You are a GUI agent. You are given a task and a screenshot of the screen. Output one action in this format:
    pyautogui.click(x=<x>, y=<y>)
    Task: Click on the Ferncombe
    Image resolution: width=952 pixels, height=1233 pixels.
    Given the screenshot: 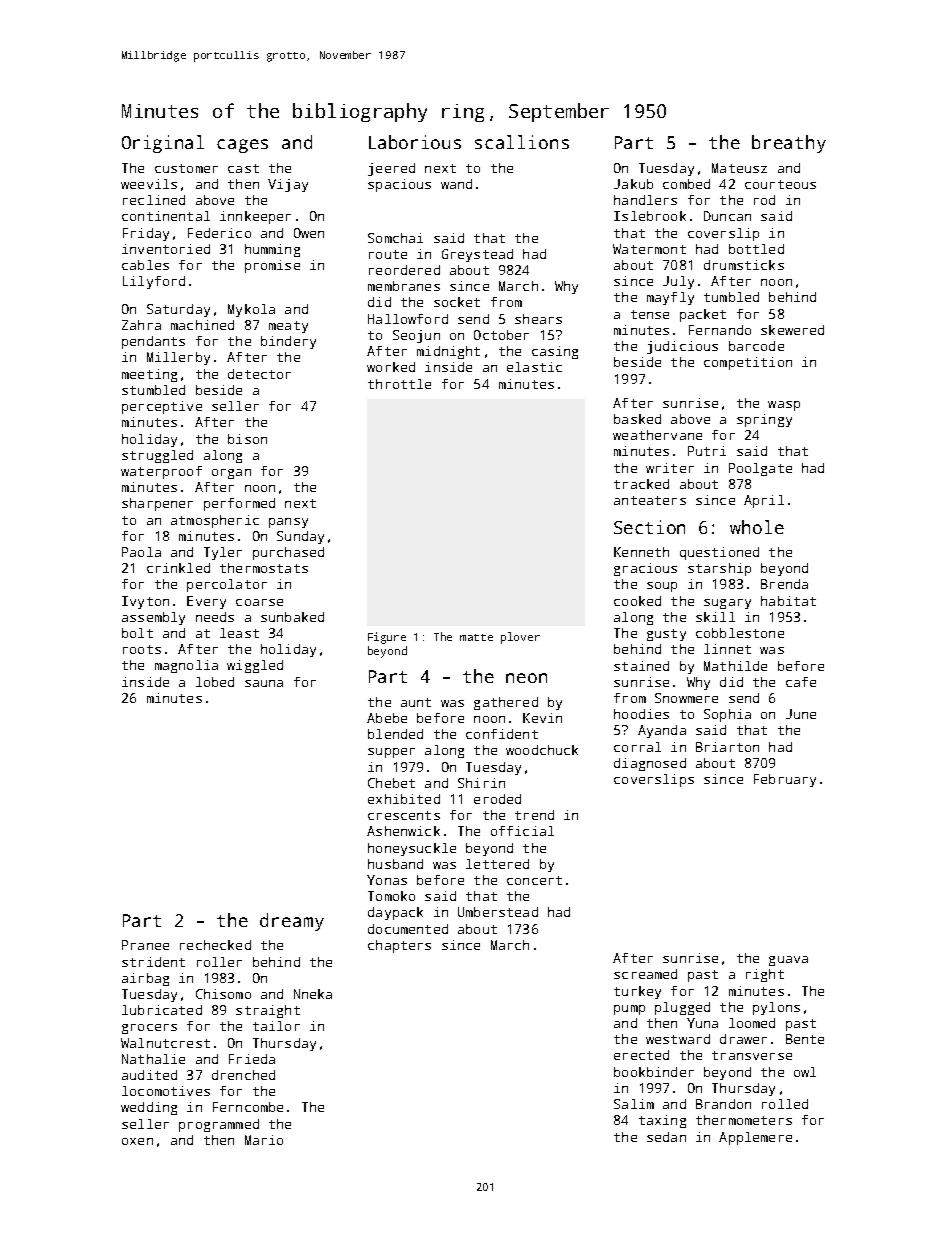 What is the action you would take?
    pyautogui.click(x=248, y=1107)
